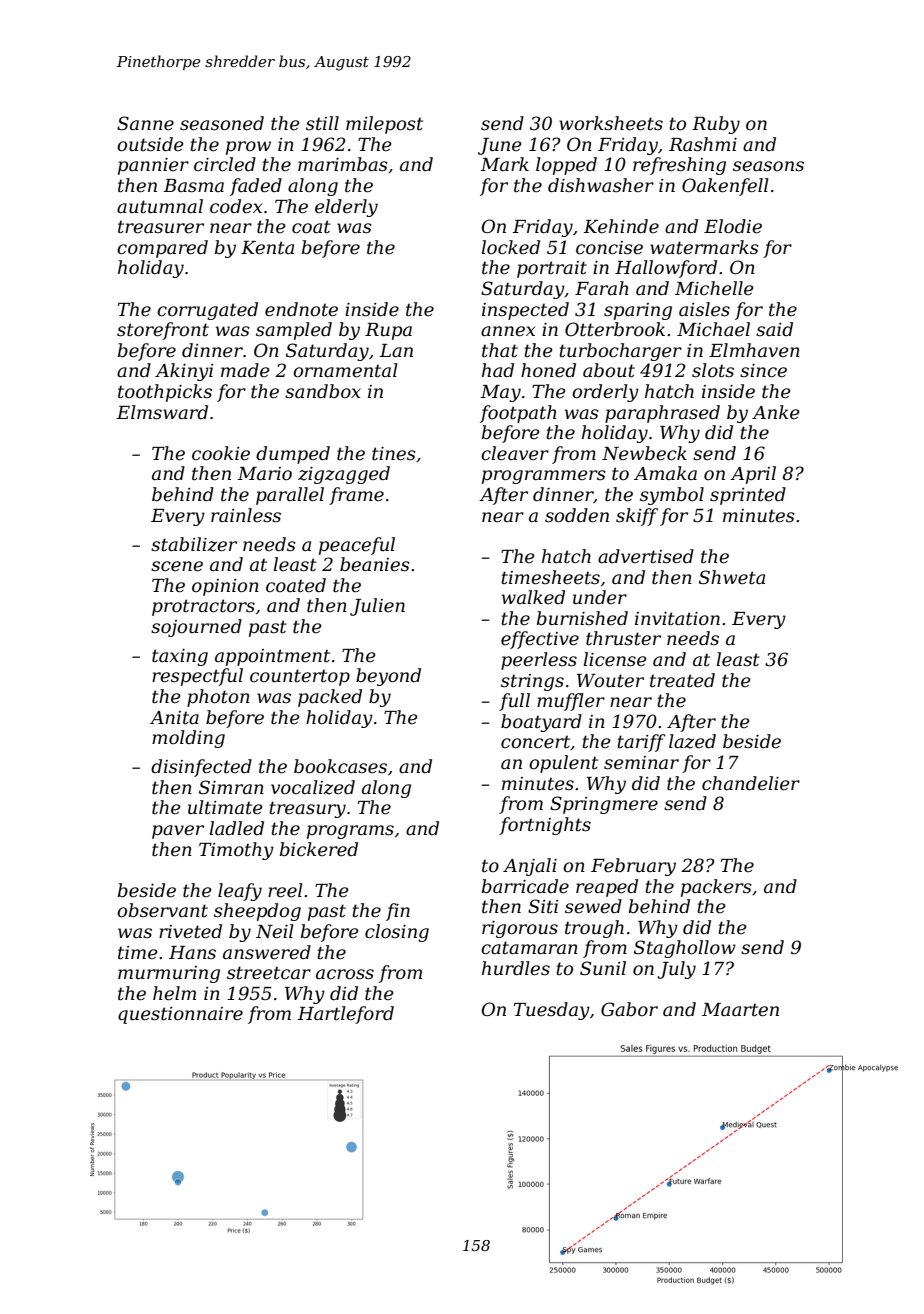  I want to click on still, so click(322, 123).
